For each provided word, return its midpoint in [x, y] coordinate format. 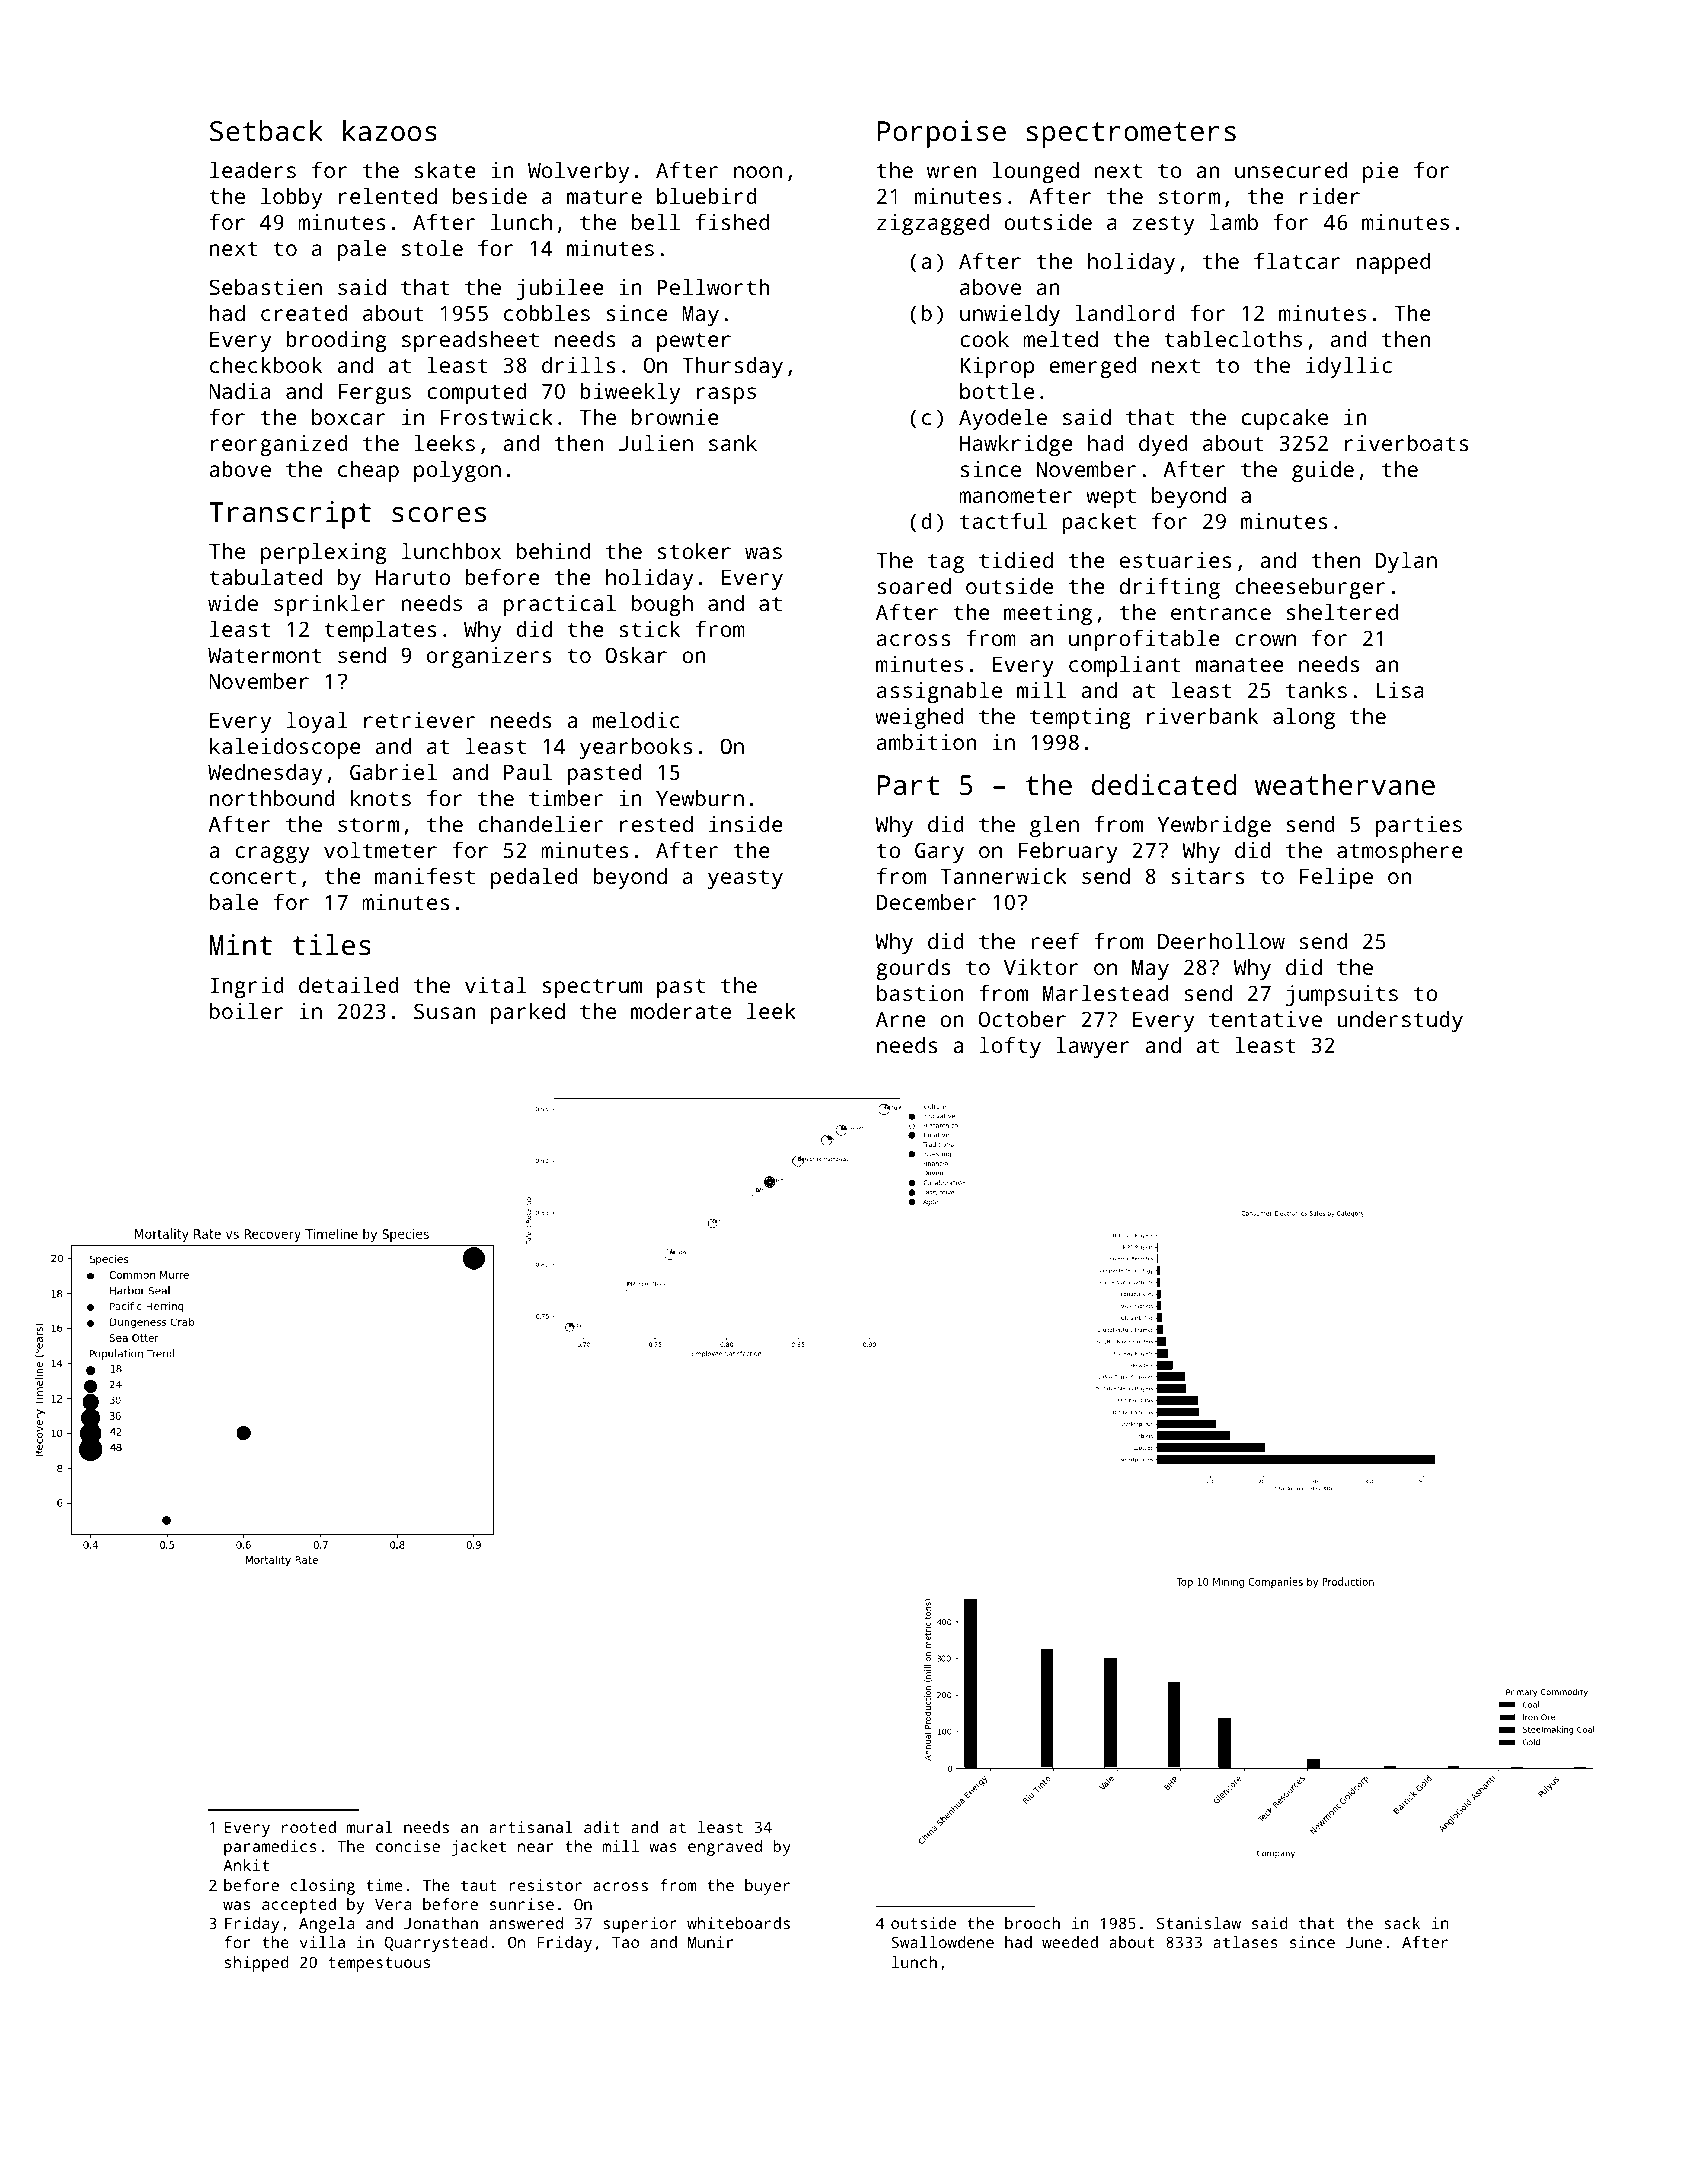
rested [656, 824]
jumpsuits [1342, 995]
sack [1402, 1923]
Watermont [264, 655]
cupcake [1285, 419]
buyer [767, 1887]
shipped [257, 1964]
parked [528, 1013]
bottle [997, 391]
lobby [291, 198]
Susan [444, 1011]
